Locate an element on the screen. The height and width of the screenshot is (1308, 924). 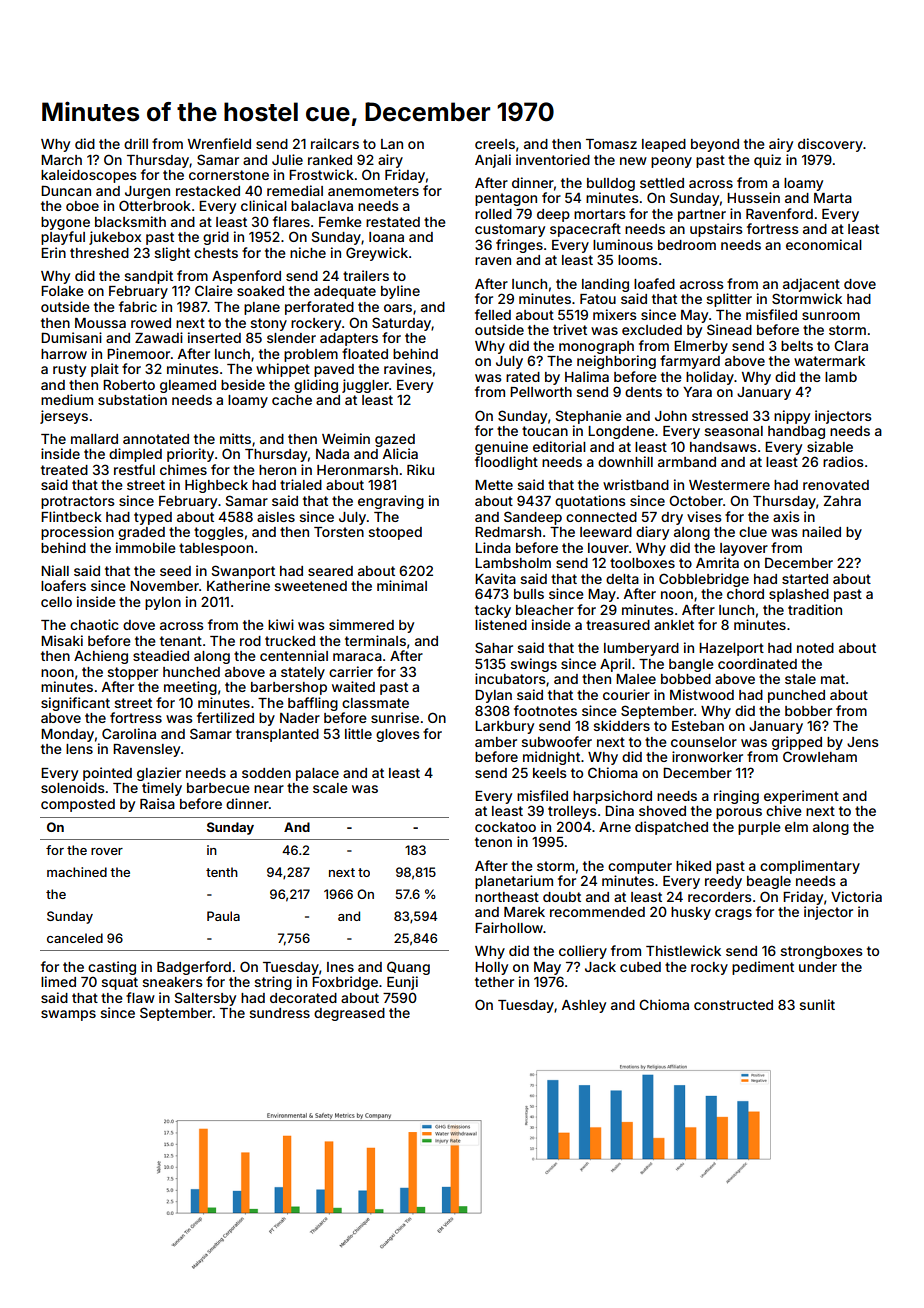
Hazelport is located at coordinates (731, 649).
